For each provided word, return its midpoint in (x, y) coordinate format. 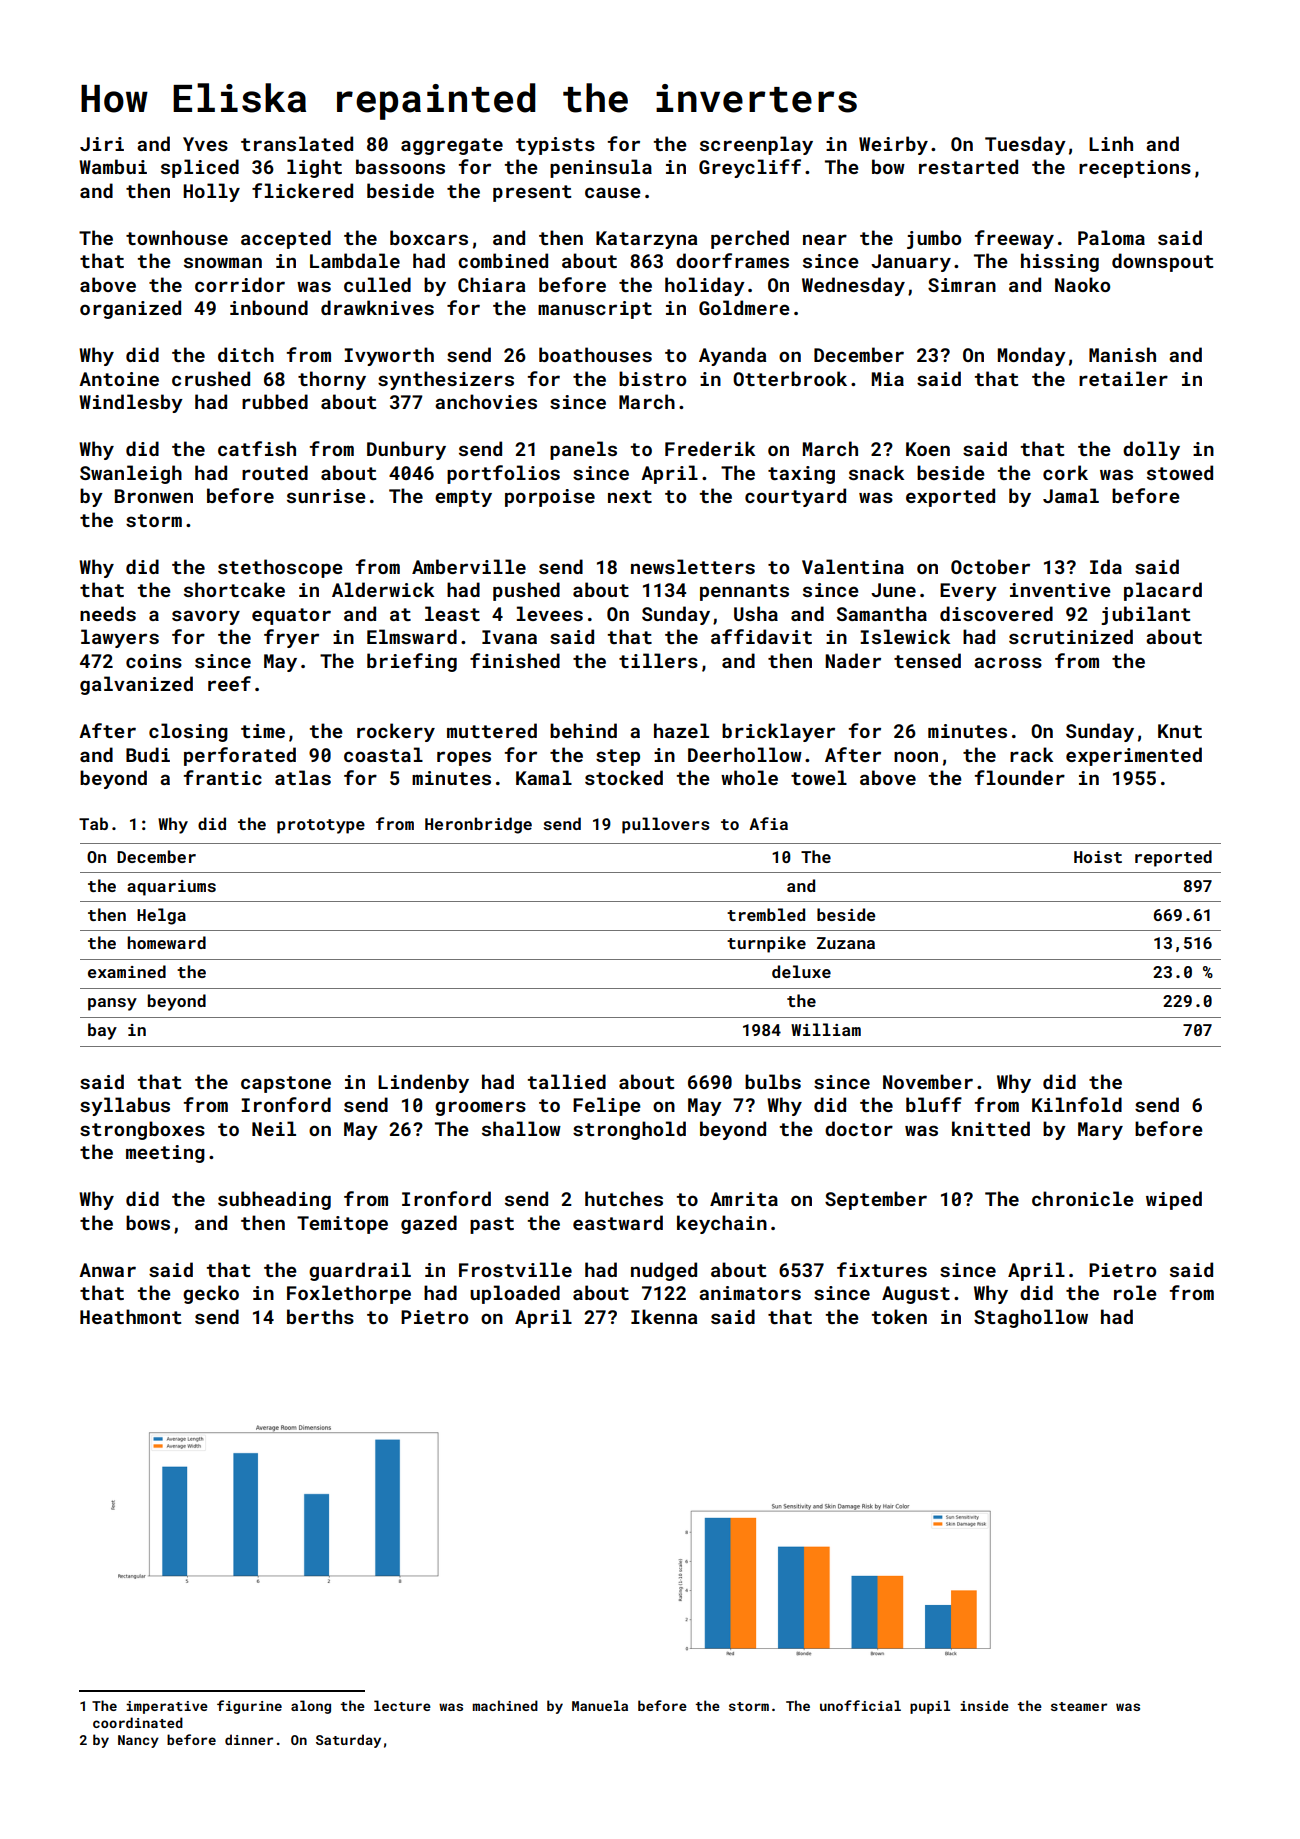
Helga (161, 916)
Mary (1100, 1131)
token (899, 1316)
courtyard (795, 497)
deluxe (801, 971)
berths (320, 1316)
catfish (257, 448)
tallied (567, 1081)
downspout (1162, 262)
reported (1173, 858)
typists (555, 146)
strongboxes (142, 1130)
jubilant (1145, 615)
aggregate (452, 146)
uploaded (515, 1294)
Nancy (138, 1741)
